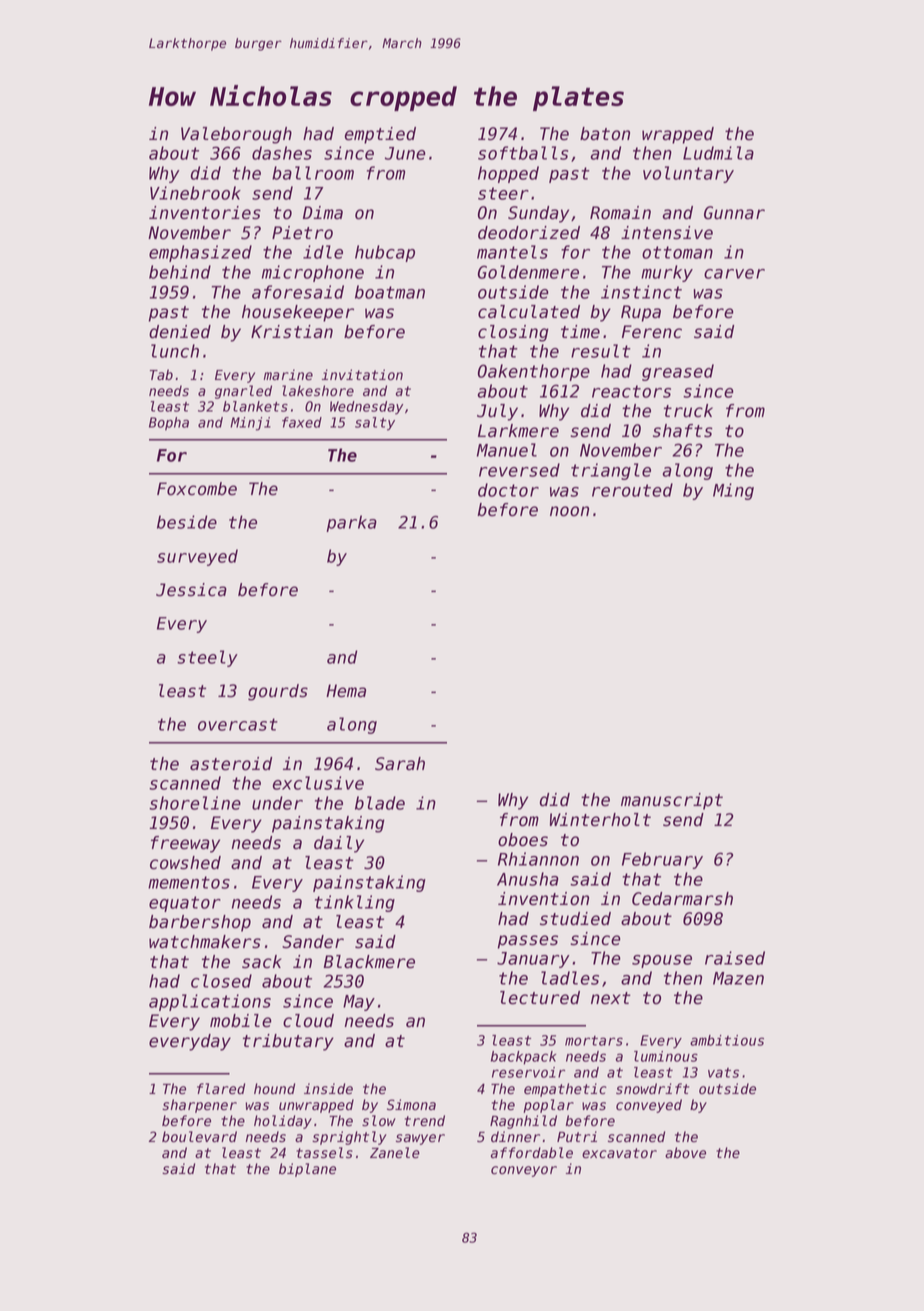 Image resolution: width=924 pixels, height=1311 pixels. Describe the element at coordinates (250, 424) in the screenshot. I see `Minji` at that location.
